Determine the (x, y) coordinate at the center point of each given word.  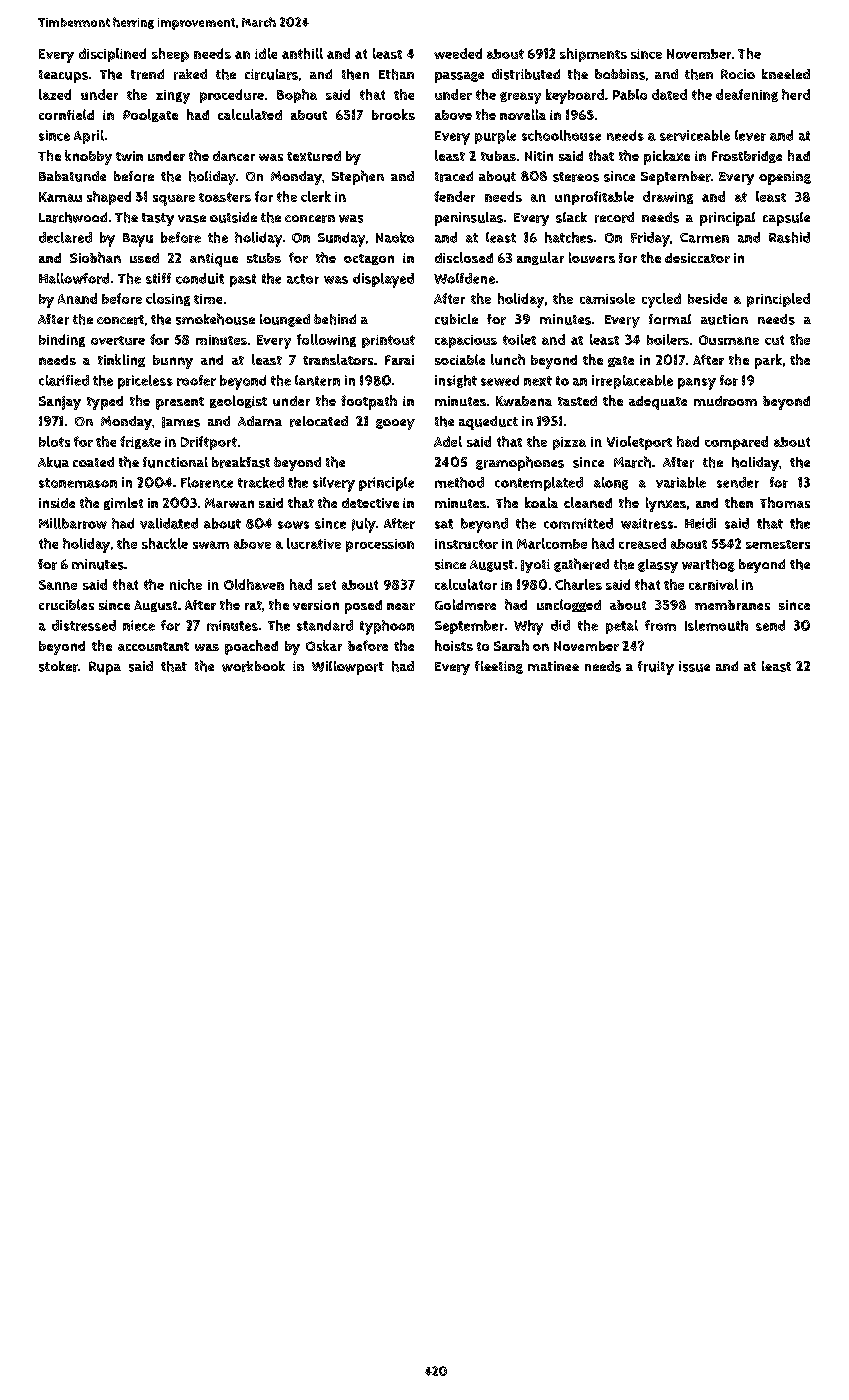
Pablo (630, 94)
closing (168, 299)
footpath (369, 402)
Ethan (396, 74)
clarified (64, 380)
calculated (250, 114)
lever (750, 135)
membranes (732, 605)
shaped (109, 198)
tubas (498, 156)
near (401, 606)
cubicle (456, 319)
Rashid (789, 237)
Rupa (105, 668)
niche (186, 584)
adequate (658, 403)
